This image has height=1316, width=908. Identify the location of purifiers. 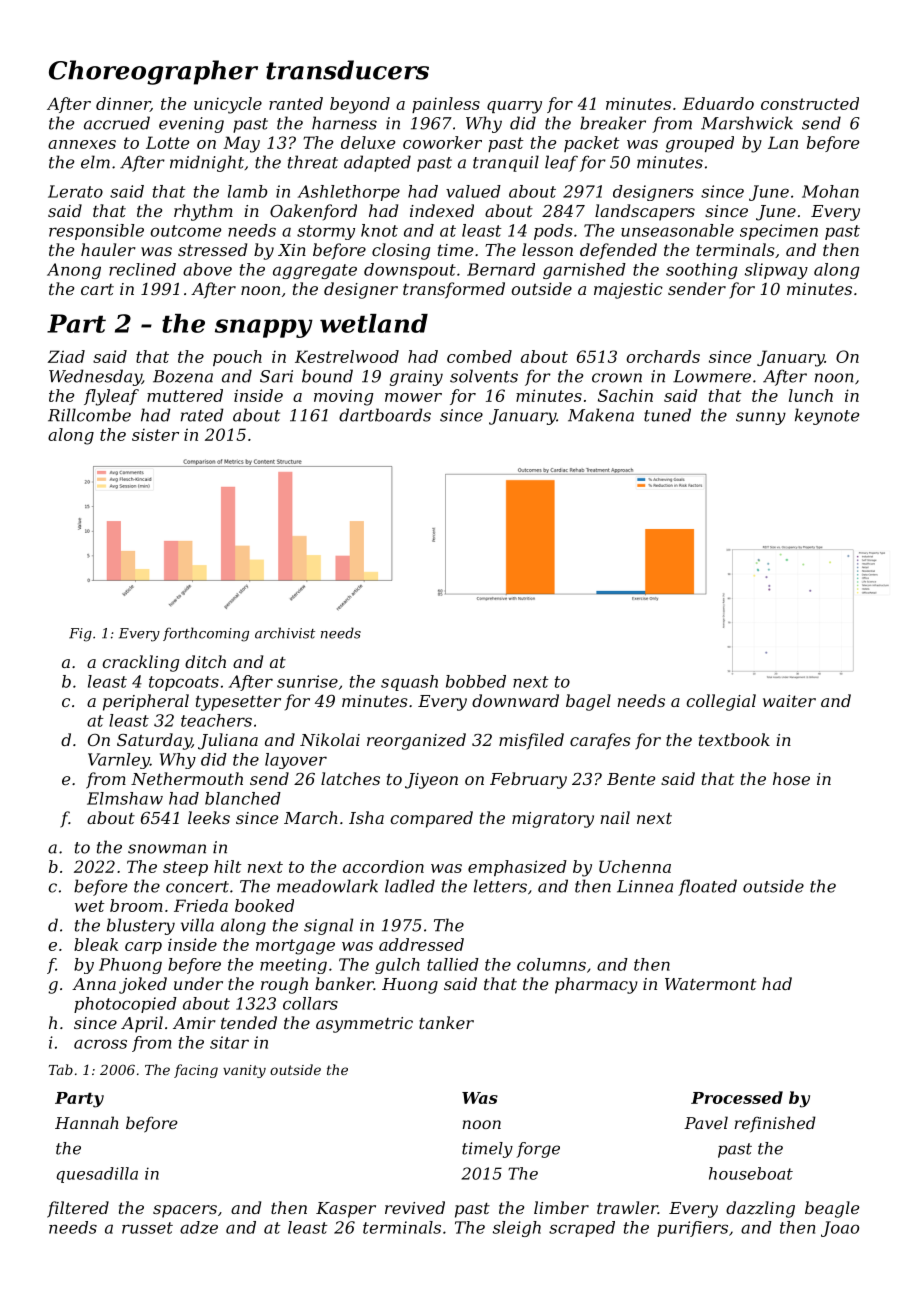
(692, 1229).
